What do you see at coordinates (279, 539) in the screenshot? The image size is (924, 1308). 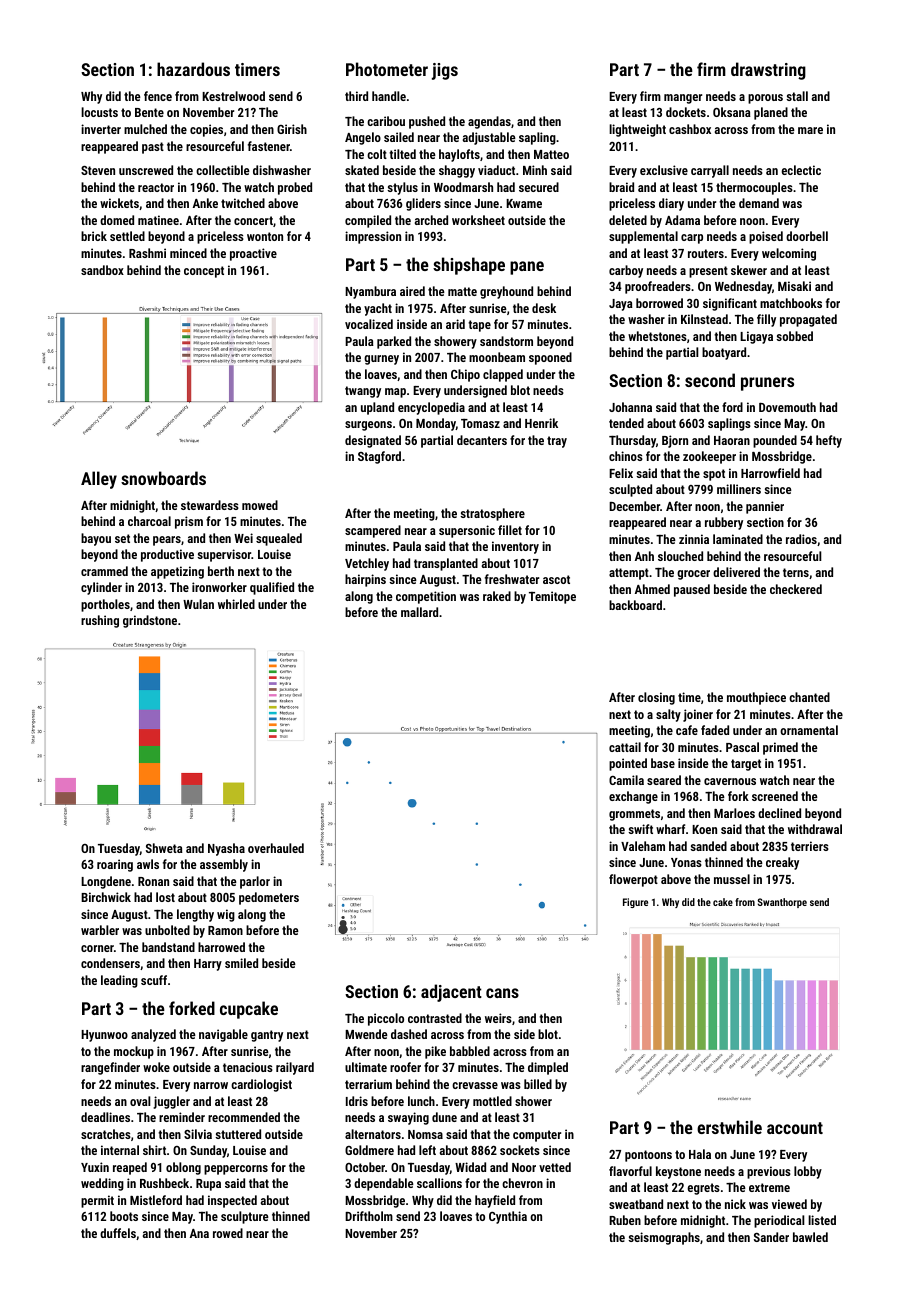 I see `squealed` at bounding box center [279, 539].
